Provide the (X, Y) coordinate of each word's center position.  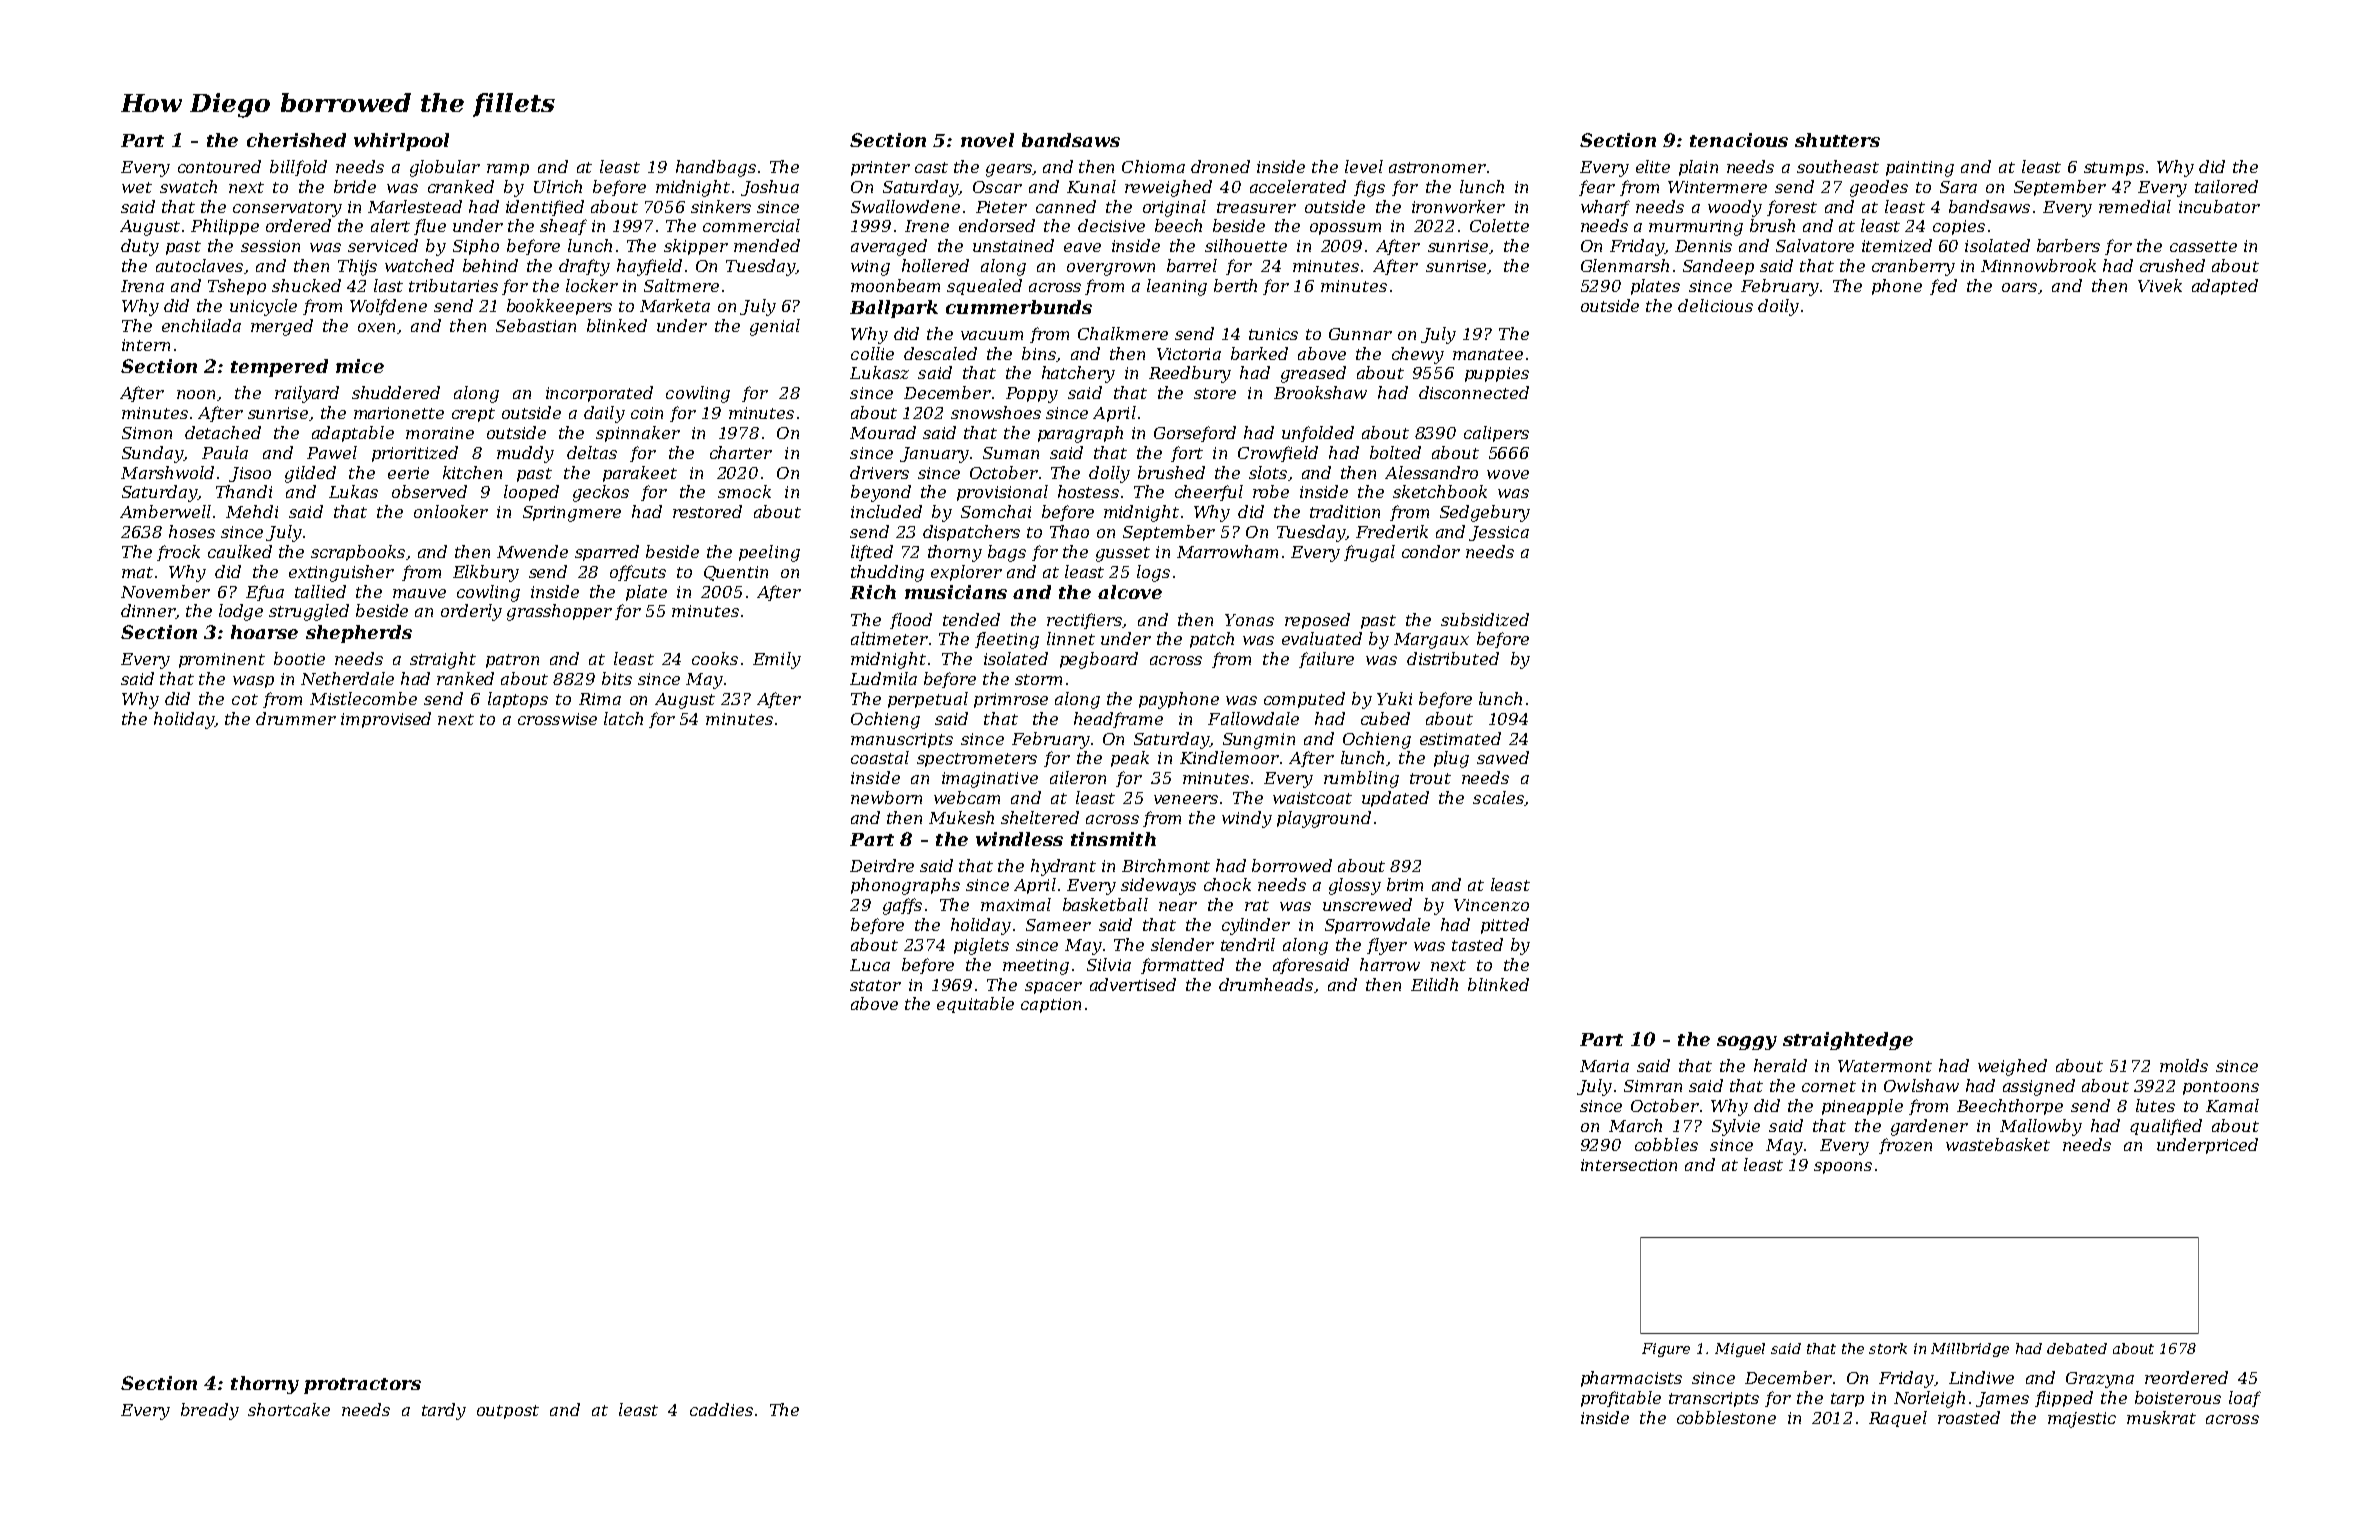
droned (1220, 166)
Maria (1604, 1066)
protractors (362, 1386)
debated (2077, 1348)
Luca (870, 965)
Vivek (2160, 285)
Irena (142, 286)
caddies (721, 1409)
